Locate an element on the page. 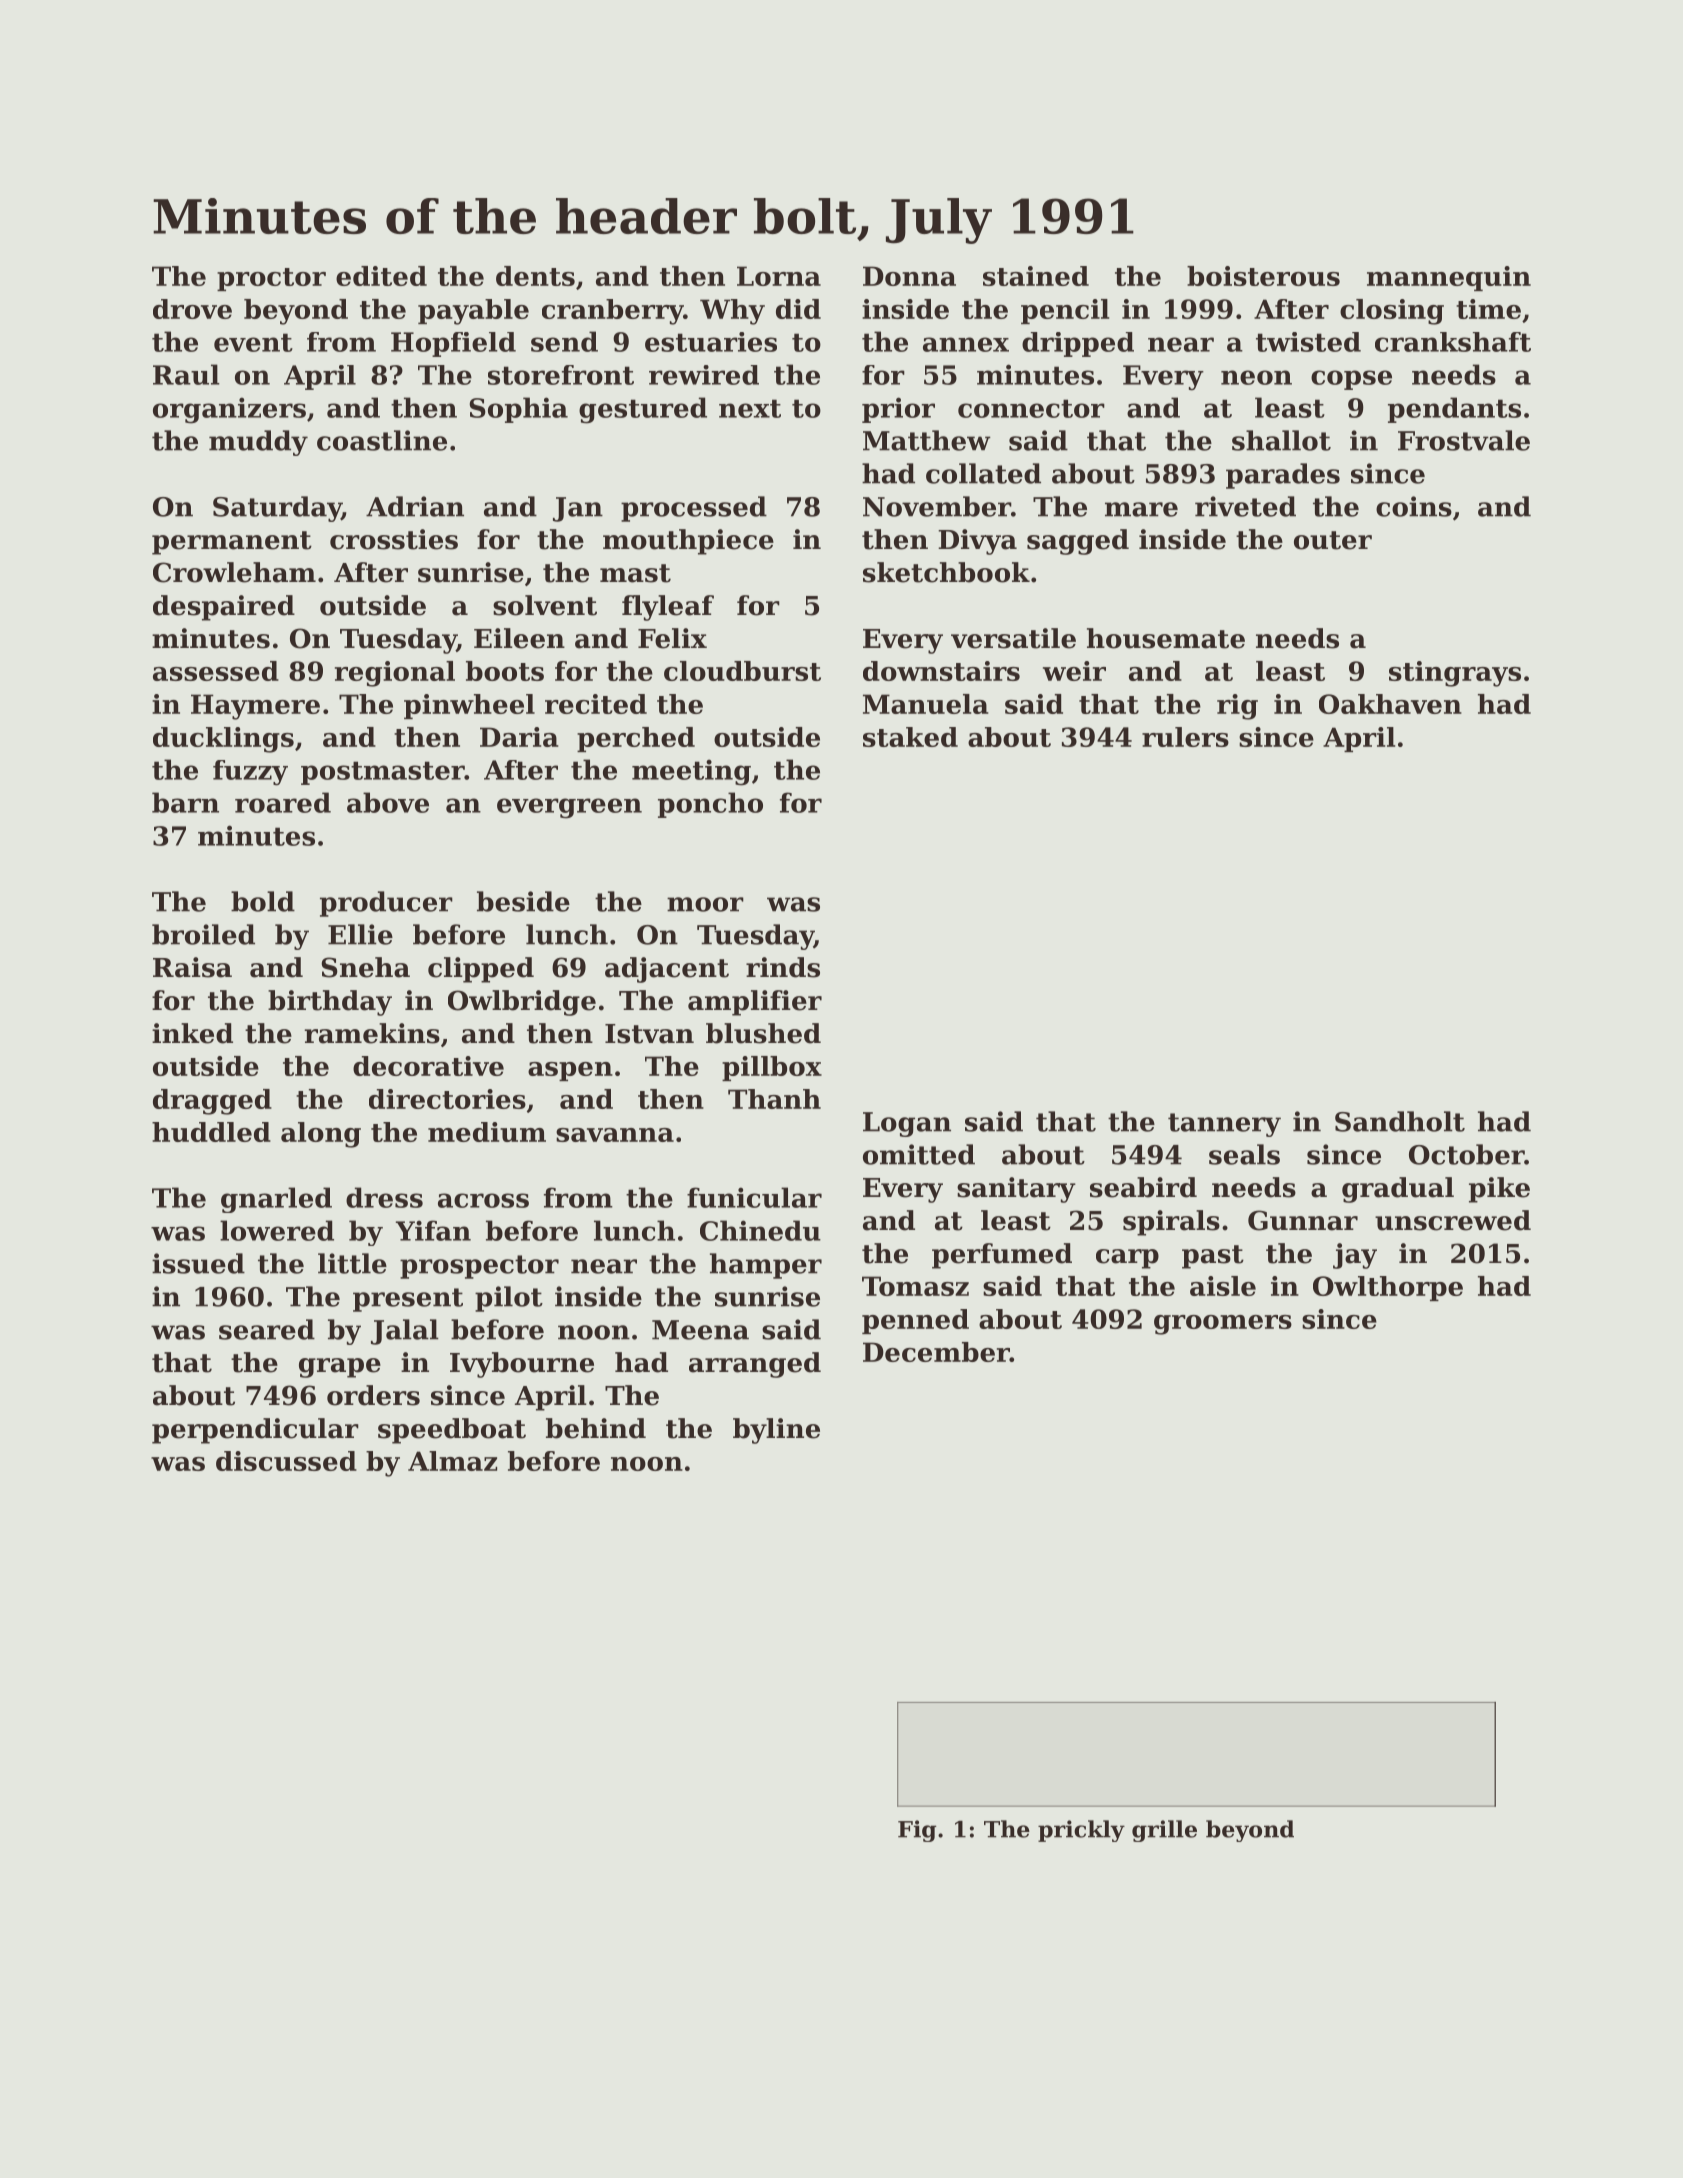 This document has height=2178, width=1683. Fig is located at coordinates (917, 1831).
